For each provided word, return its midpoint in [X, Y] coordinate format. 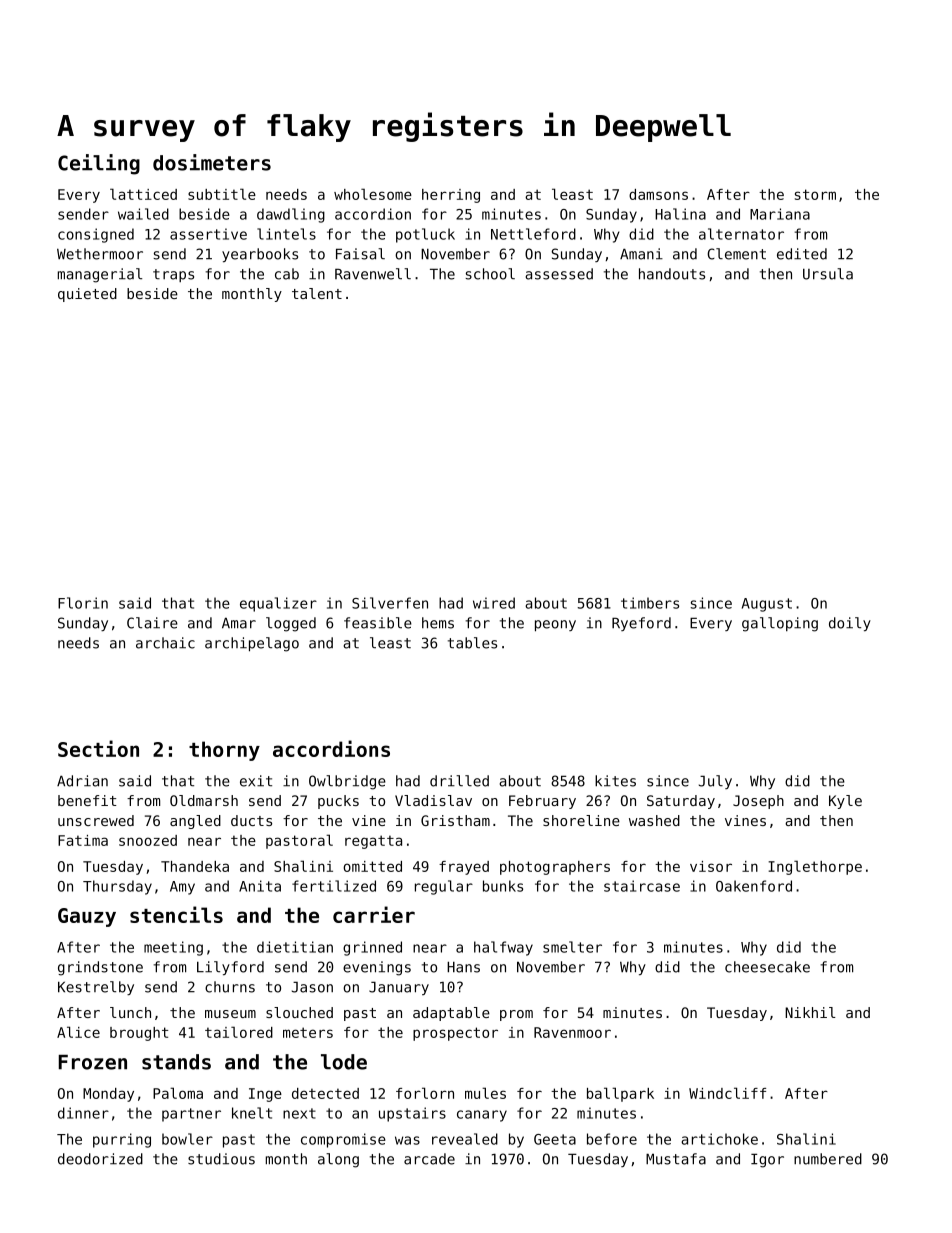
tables [472, 643]
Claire [152, 623]
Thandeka [195, 866]
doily [850, 624]
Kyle [845, 802]
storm [815, 194]
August [767, 605]
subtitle [222, 194]
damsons [658, 194]
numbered [828, 1159]
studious [221, 1159]
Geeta [555, 1139]
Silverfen [390, 603]
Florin [83, 603]
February [542, 802]
